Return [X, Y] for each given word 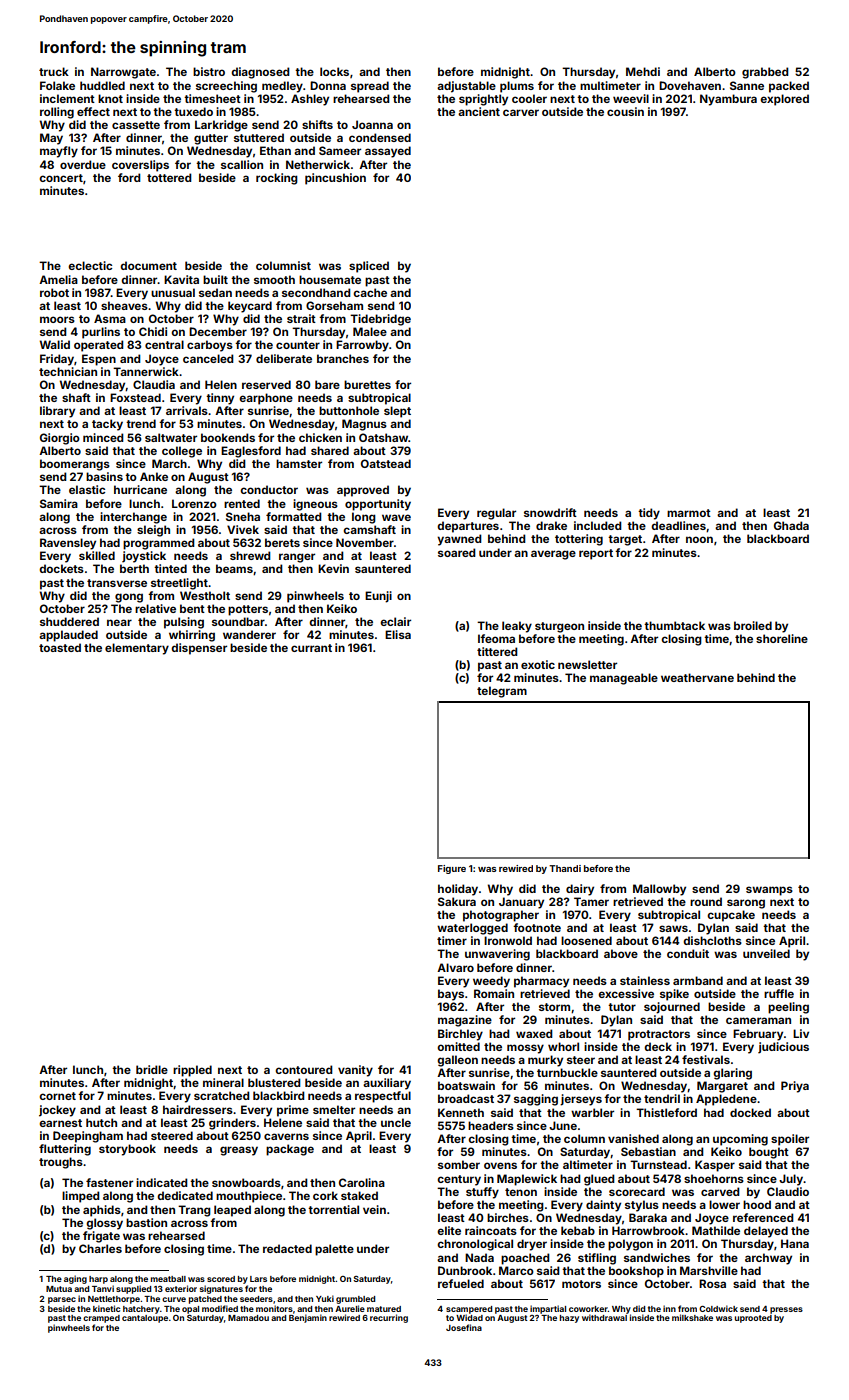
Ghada [791, 525]
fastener [109, 1182]
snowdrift [550, 512]
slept [397, 412]
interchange [133, 518]
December [218, 331]
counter [298, 345]
